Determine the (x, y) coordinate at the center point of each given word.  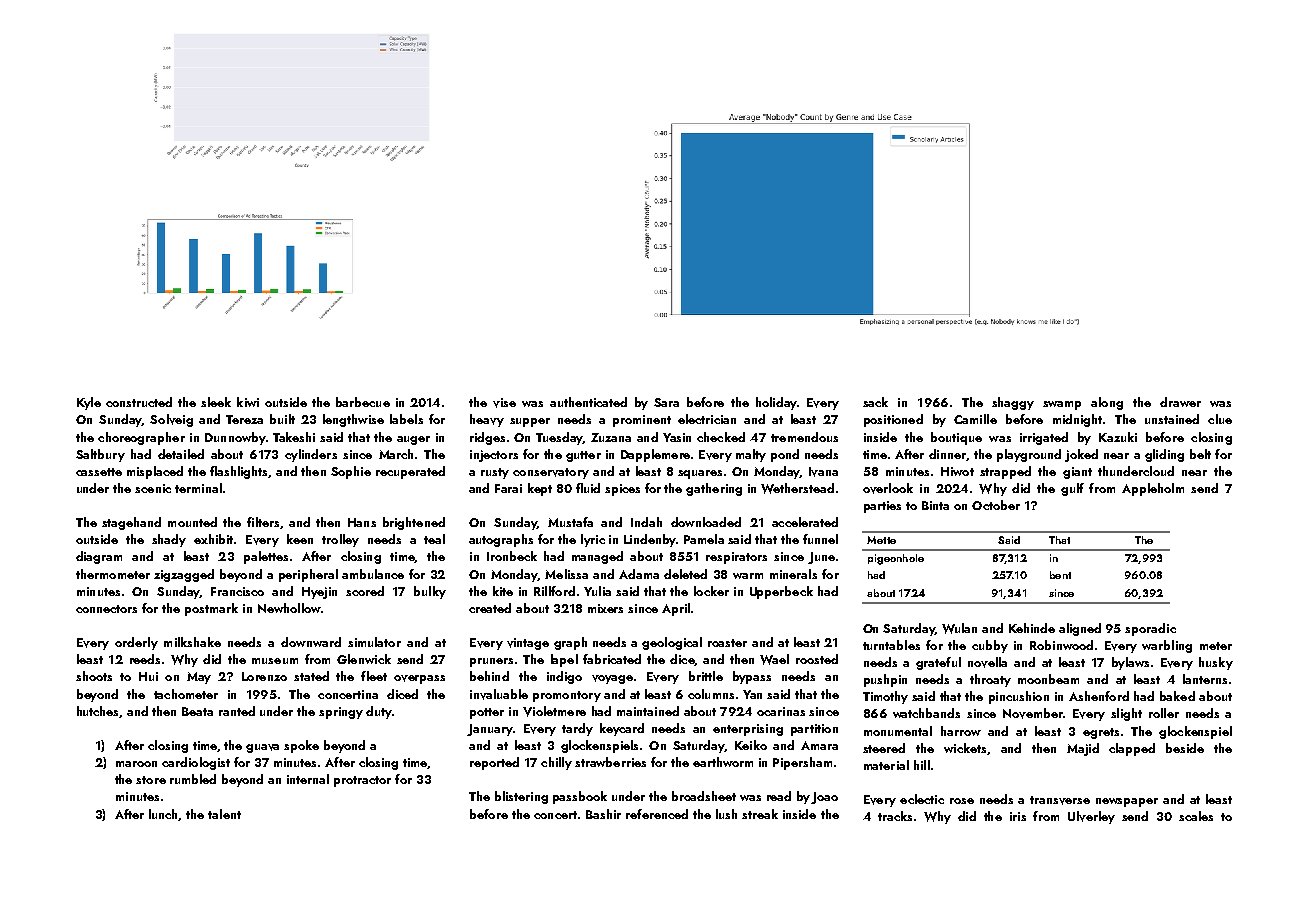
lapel (564, 660)
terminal (198, 488)
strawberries (610, 762)
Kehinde (1032, 628)
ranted (237, 711)
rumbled (193, 779)
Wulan (959, 628)
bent (1060, 575)
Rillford (554, 591)
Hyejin (319, 593)
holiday (776, 403)
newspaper (1127, 802)
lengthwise (353, 420)
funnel (820, 539)
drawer (1180, 402)
